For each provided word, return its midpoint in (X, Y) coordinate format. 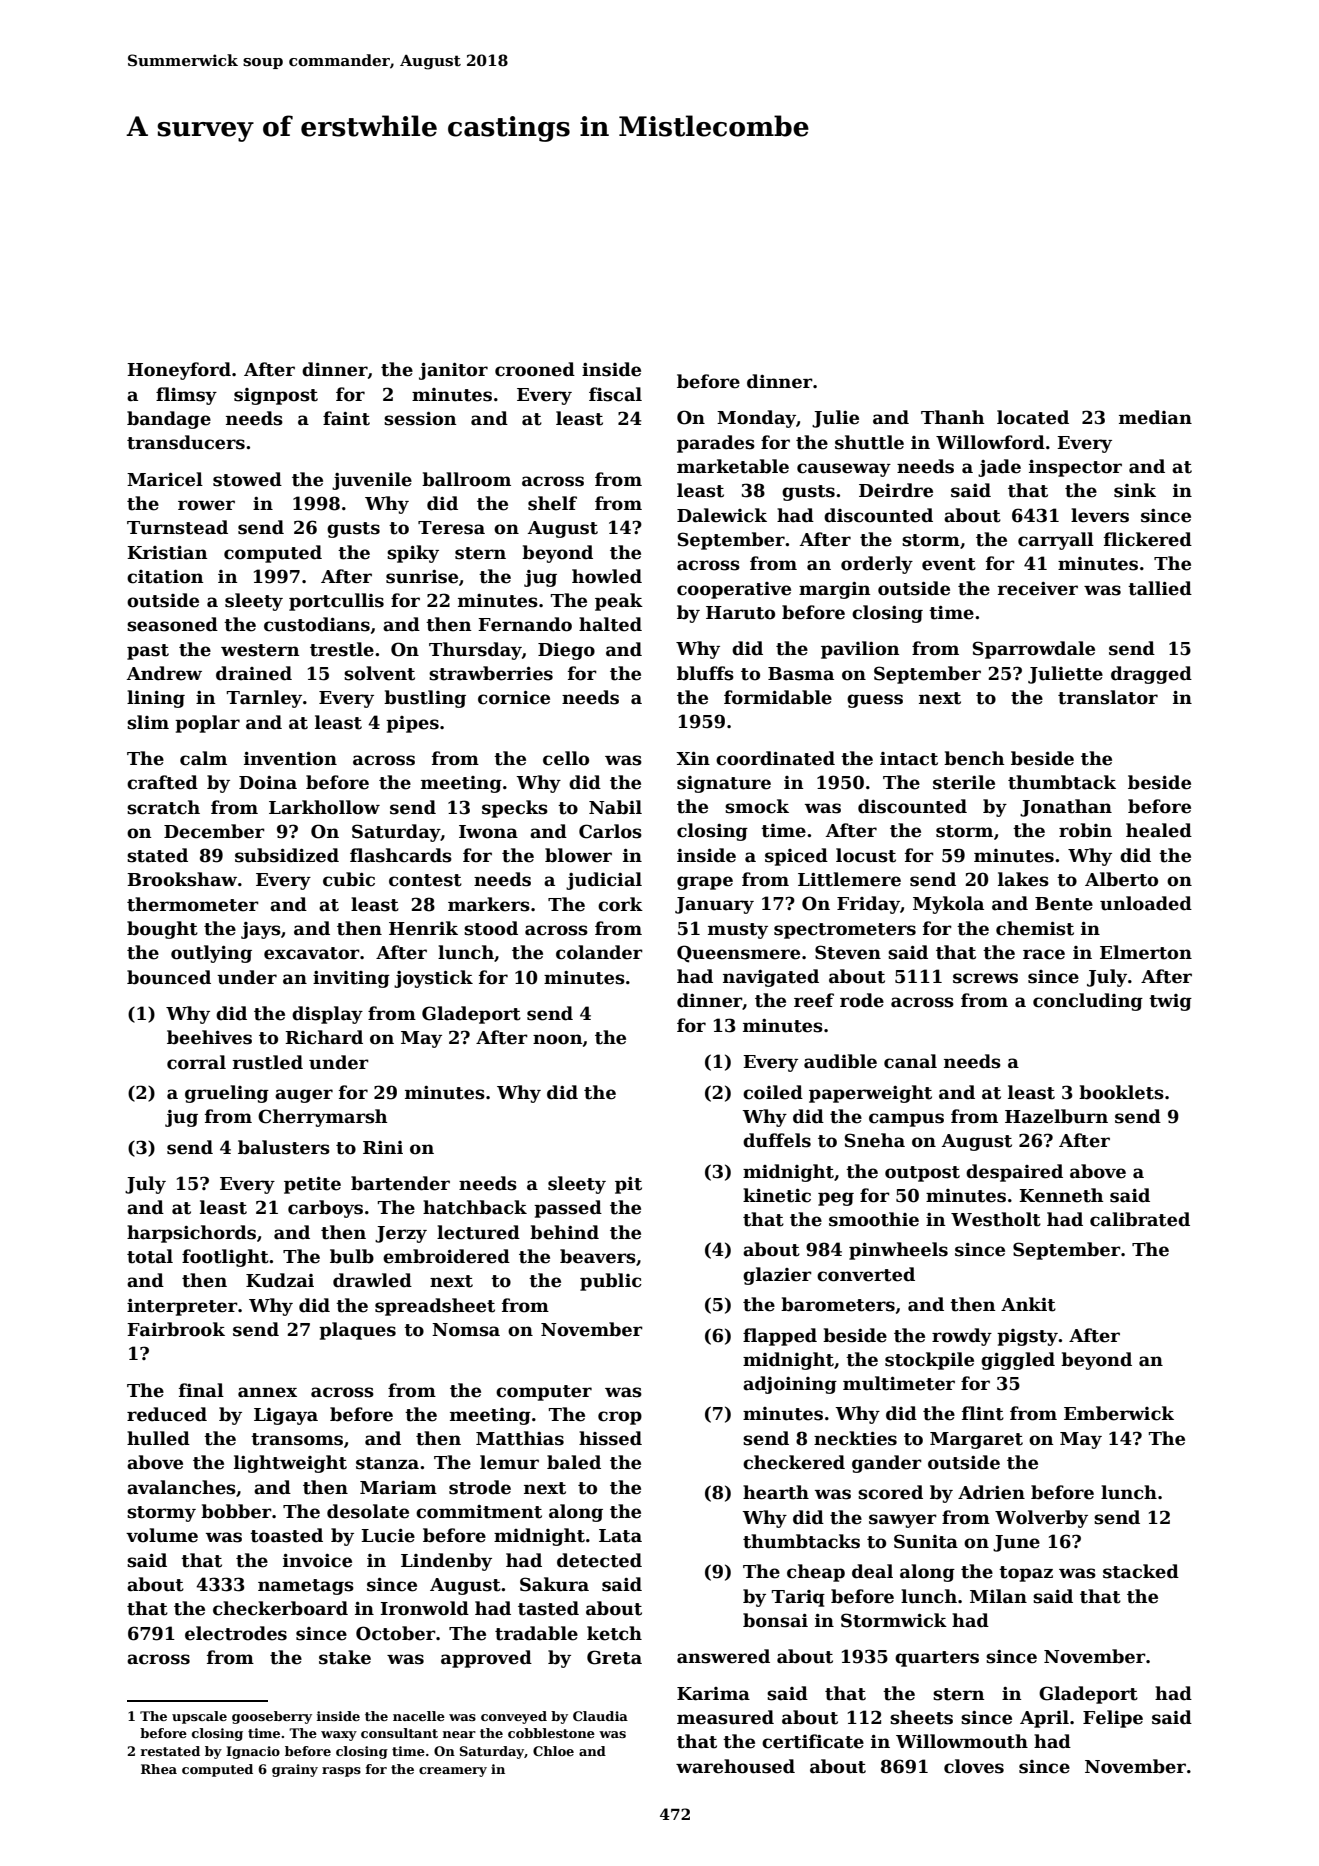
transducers (186, 442)
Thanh (953, 417)
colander (599, 952)
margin (835, 590)
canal (910, 1061)
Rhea (159, 1769)
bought (162, 930)
